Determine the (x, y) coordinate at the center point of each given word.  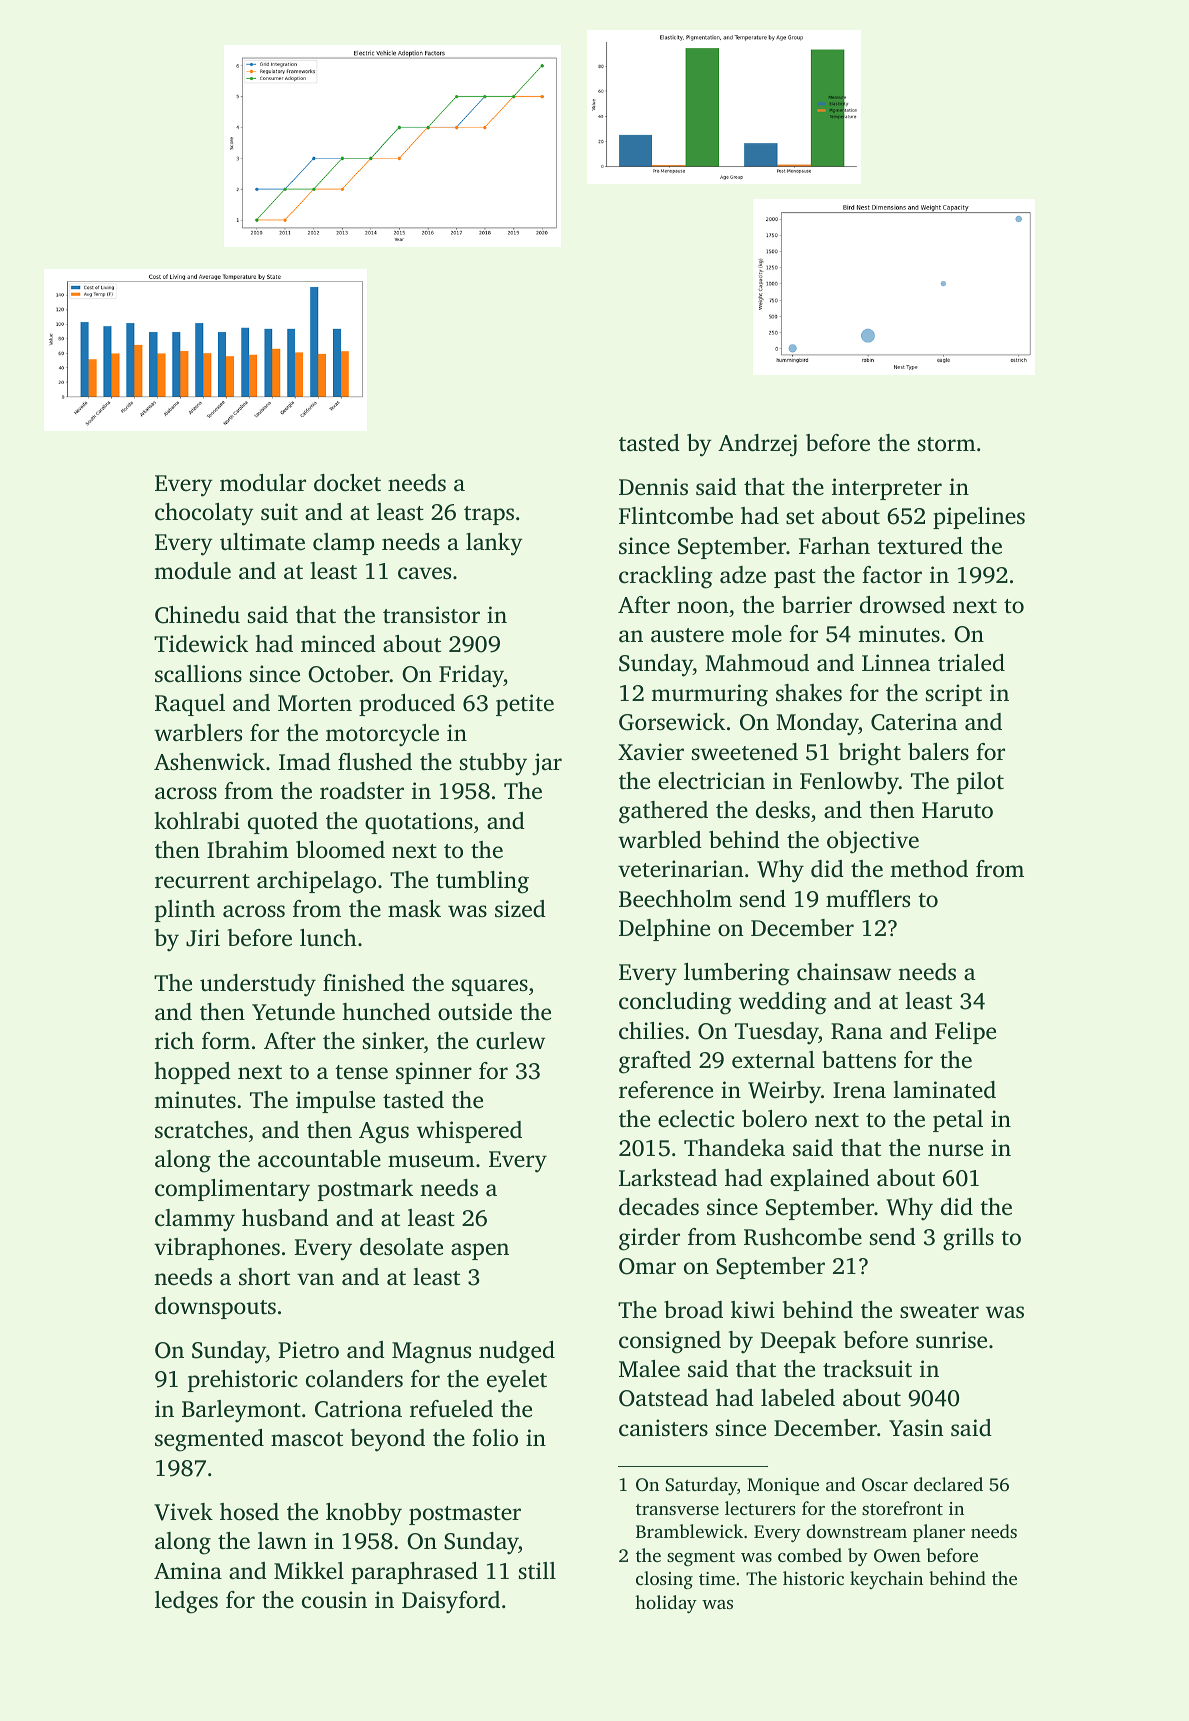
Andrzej (757, 445)
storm (947, 444)
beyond (388, 1440)
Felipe (965, 1033)
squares (490, 987)
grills (968, 1239)
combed (810, 1555)
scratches (201, 1130)
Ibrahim (248, 849)
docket (347, 483)
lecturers (760, 1508)
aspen (480, 1251)
